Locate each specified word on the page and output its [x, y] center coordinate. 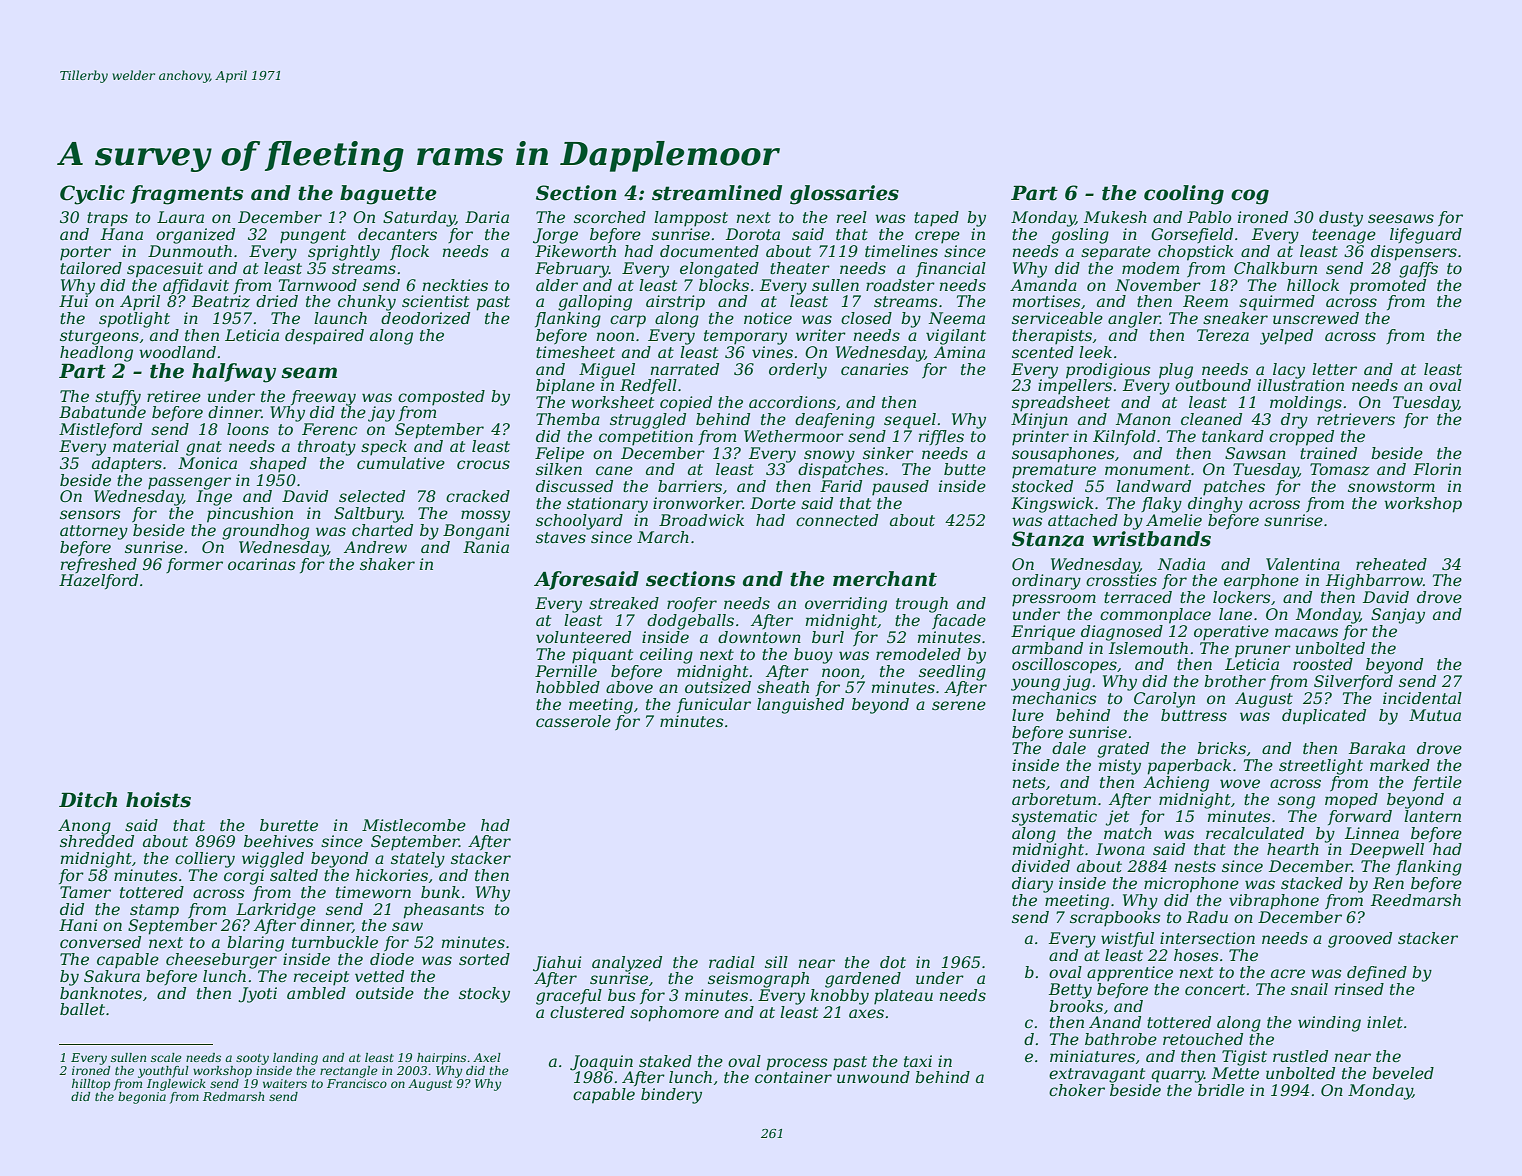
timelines [901, 251]
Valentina [1303, 564]
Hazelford [98, 581]
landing [295, 1059]
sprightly [344, 253]
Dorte [773, 503]
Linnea [1372, 833]
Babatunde [102, 412]
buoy [813, 656]
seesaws [1401, 218]
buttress [1194, 715]
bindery [671, 1096]
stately [418, 860]
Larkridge [276, 911]
